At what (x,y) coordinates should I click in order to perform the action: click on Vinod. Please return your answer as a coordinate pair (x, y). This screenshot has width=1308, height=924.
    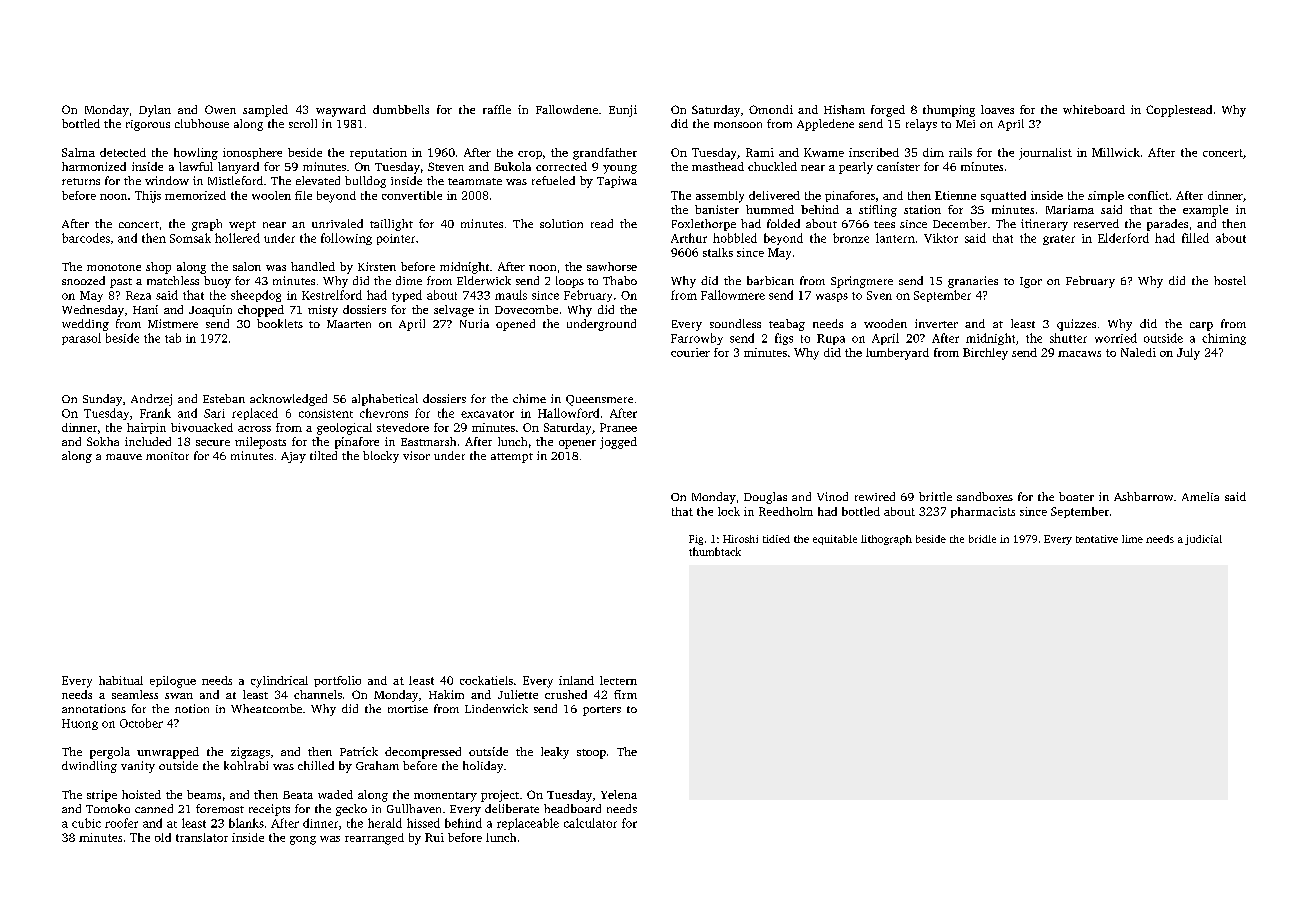
    Looking at the image, I should click on (832, 496).
